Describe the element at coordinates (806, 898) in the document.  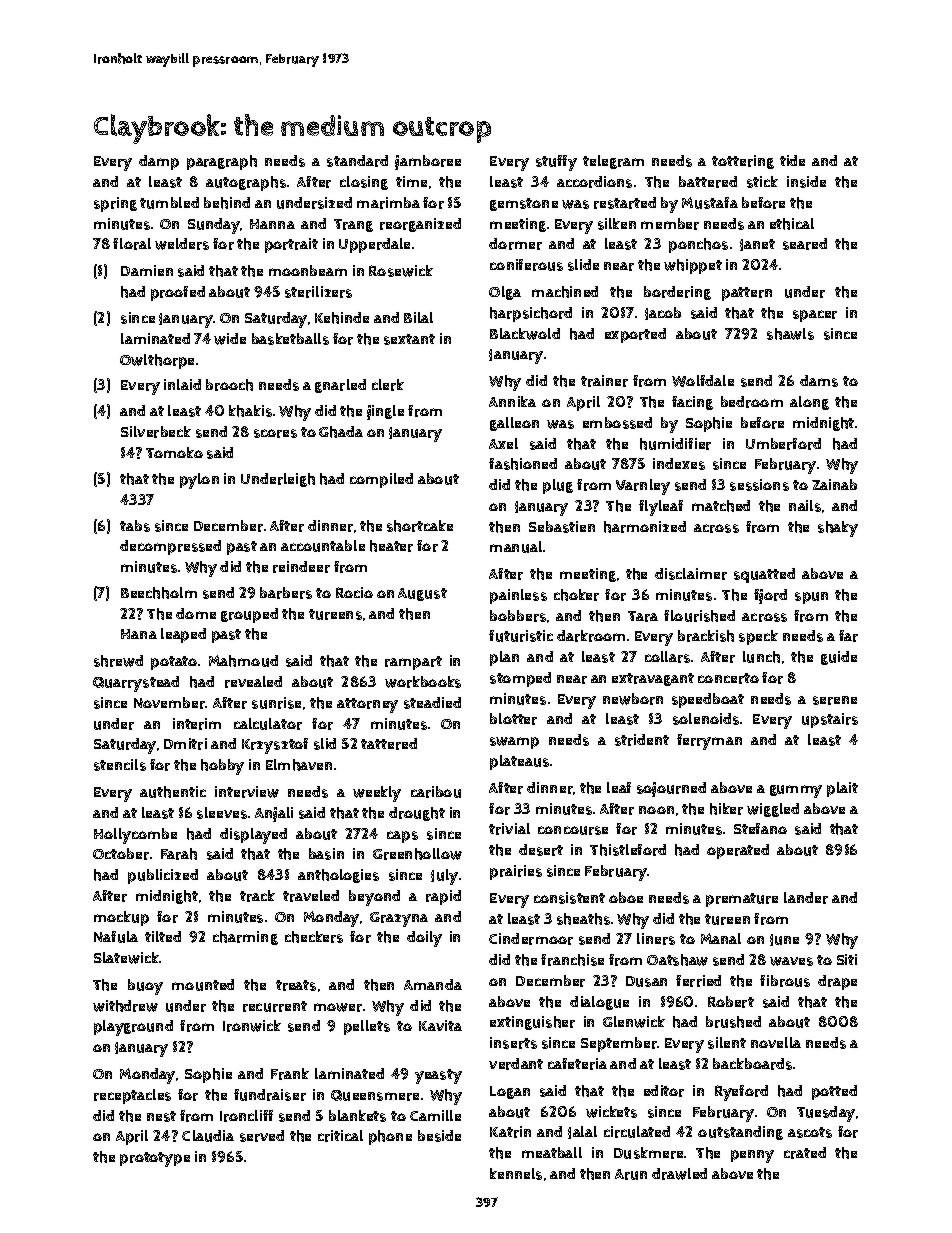
I see `lander` at that location.
